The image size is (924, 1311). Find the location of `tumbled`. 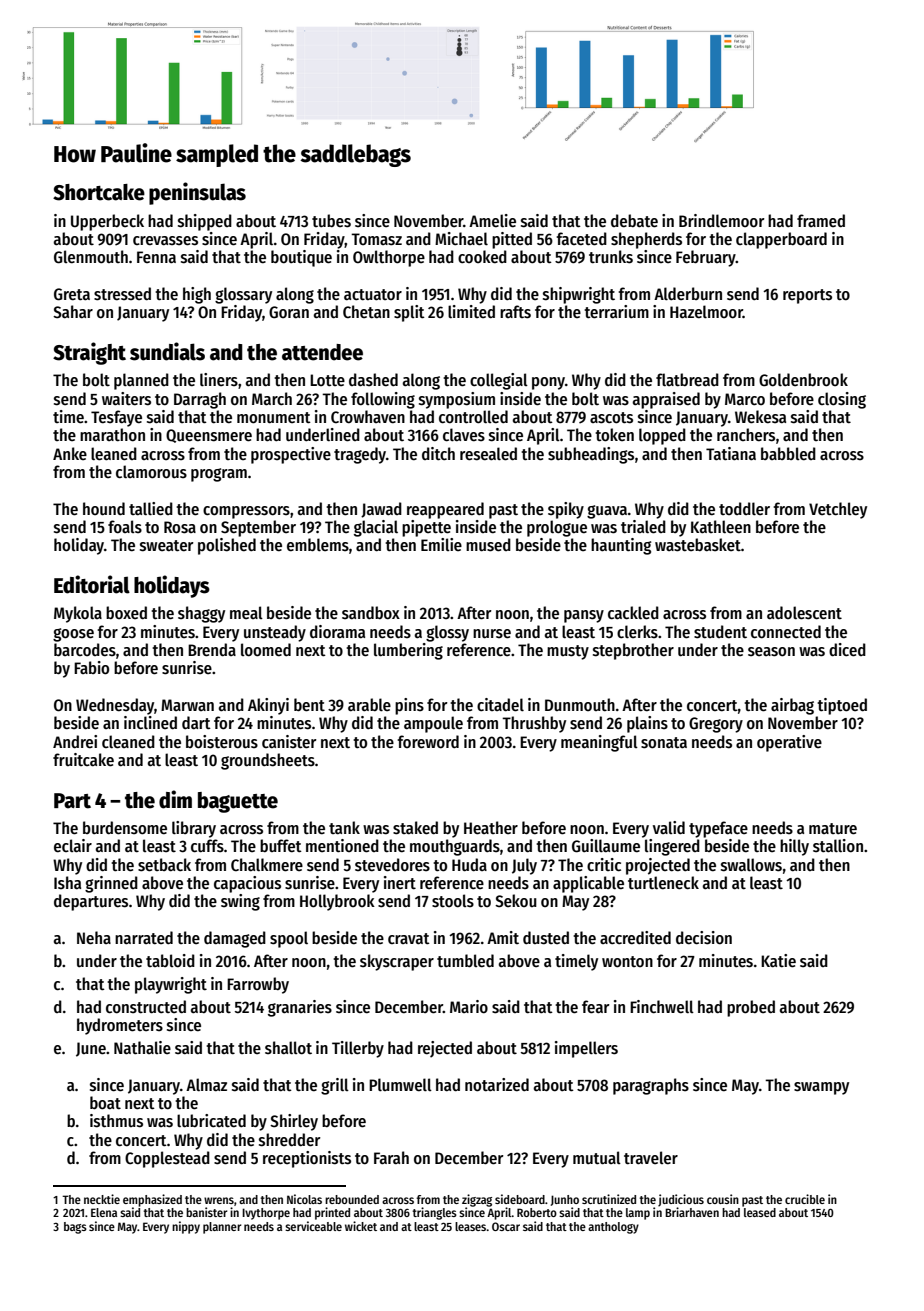

tumbled is located at coordinates (465, 961).
